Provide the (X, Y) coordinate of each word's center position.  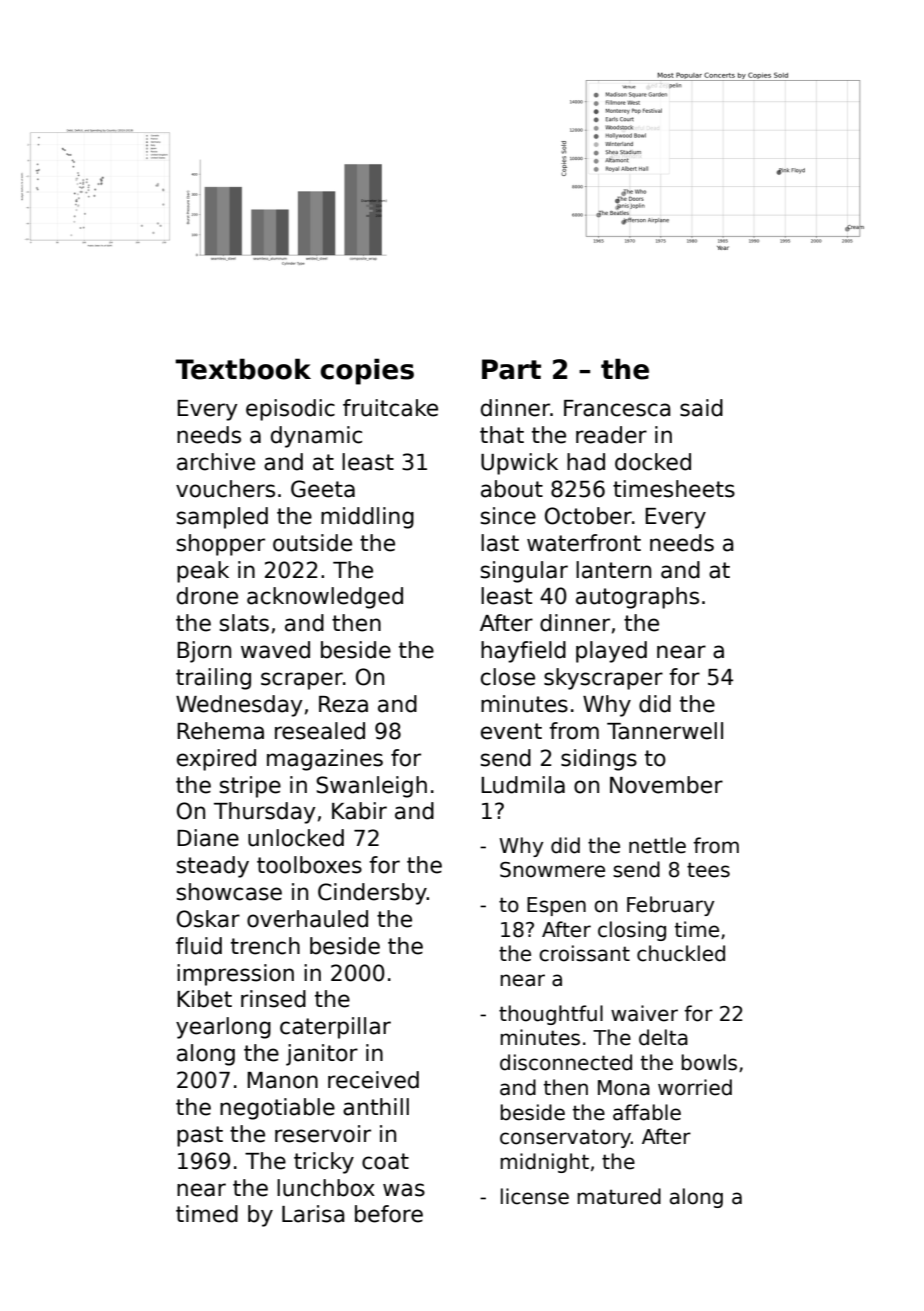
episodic (290, 410)
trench (265, 946)
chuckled (681, 953)
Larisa (313, 1214)
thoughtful (551, 1015)
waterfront (584, 543)
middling (367, 518)
